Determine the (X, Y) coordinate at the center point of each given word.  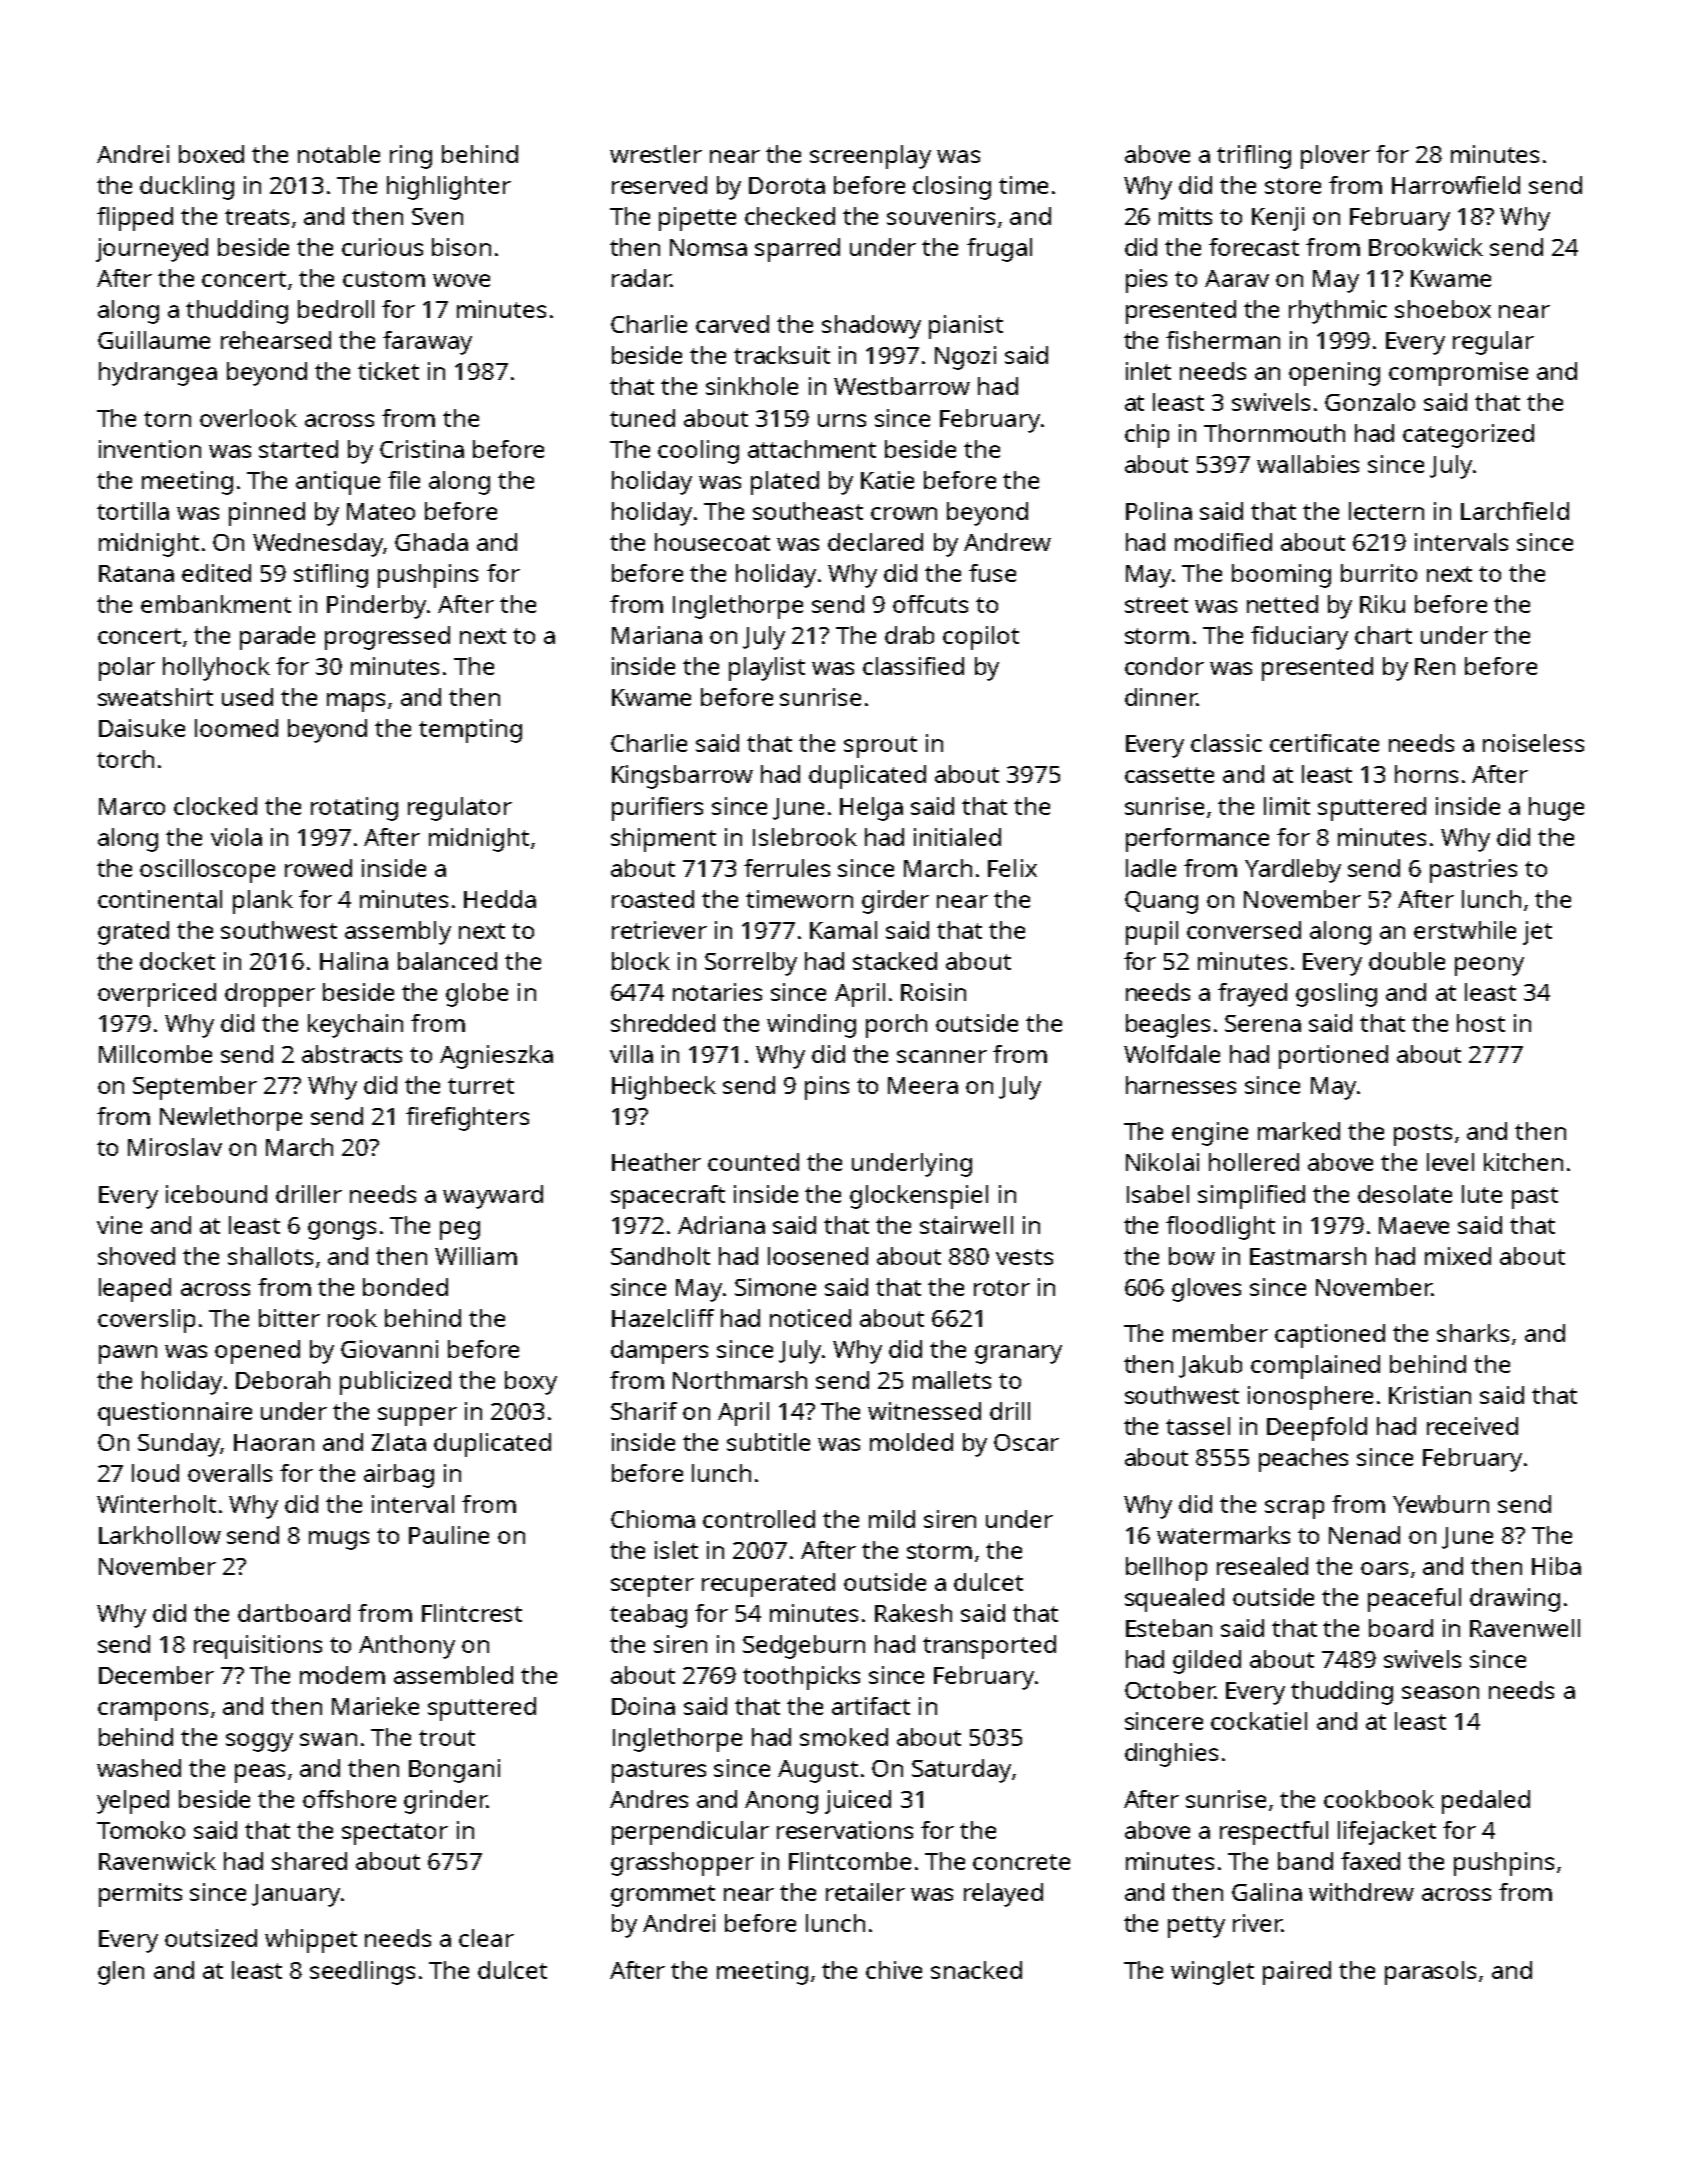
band (1305, 1861)
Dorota (787, 185)
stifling (331, 576)
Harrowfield (1456, 185)
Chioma (653, 1519)
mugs (339, 1540)
